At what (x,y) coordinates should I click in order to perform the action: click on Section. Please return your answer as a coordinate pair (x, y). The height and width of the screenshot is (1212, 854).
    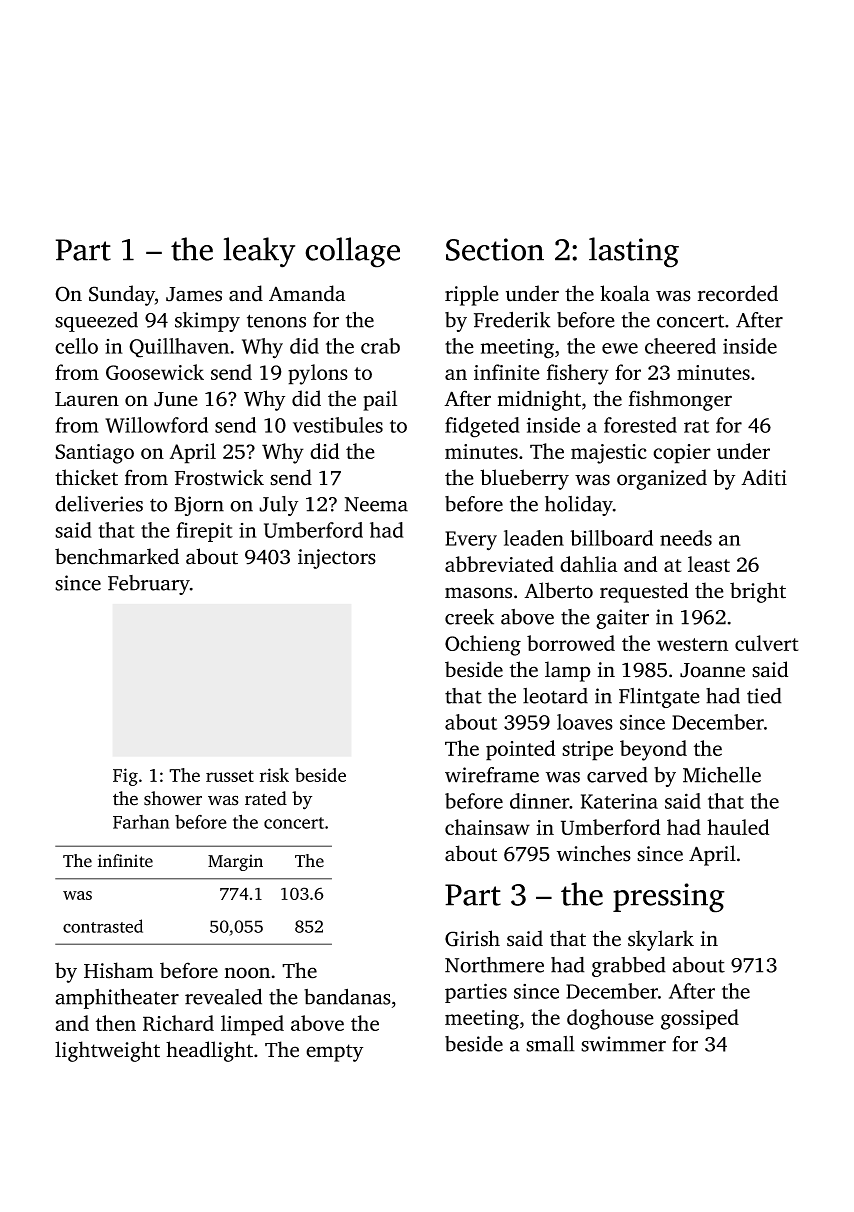
    Looking at the image, I should click on (495, 249).
